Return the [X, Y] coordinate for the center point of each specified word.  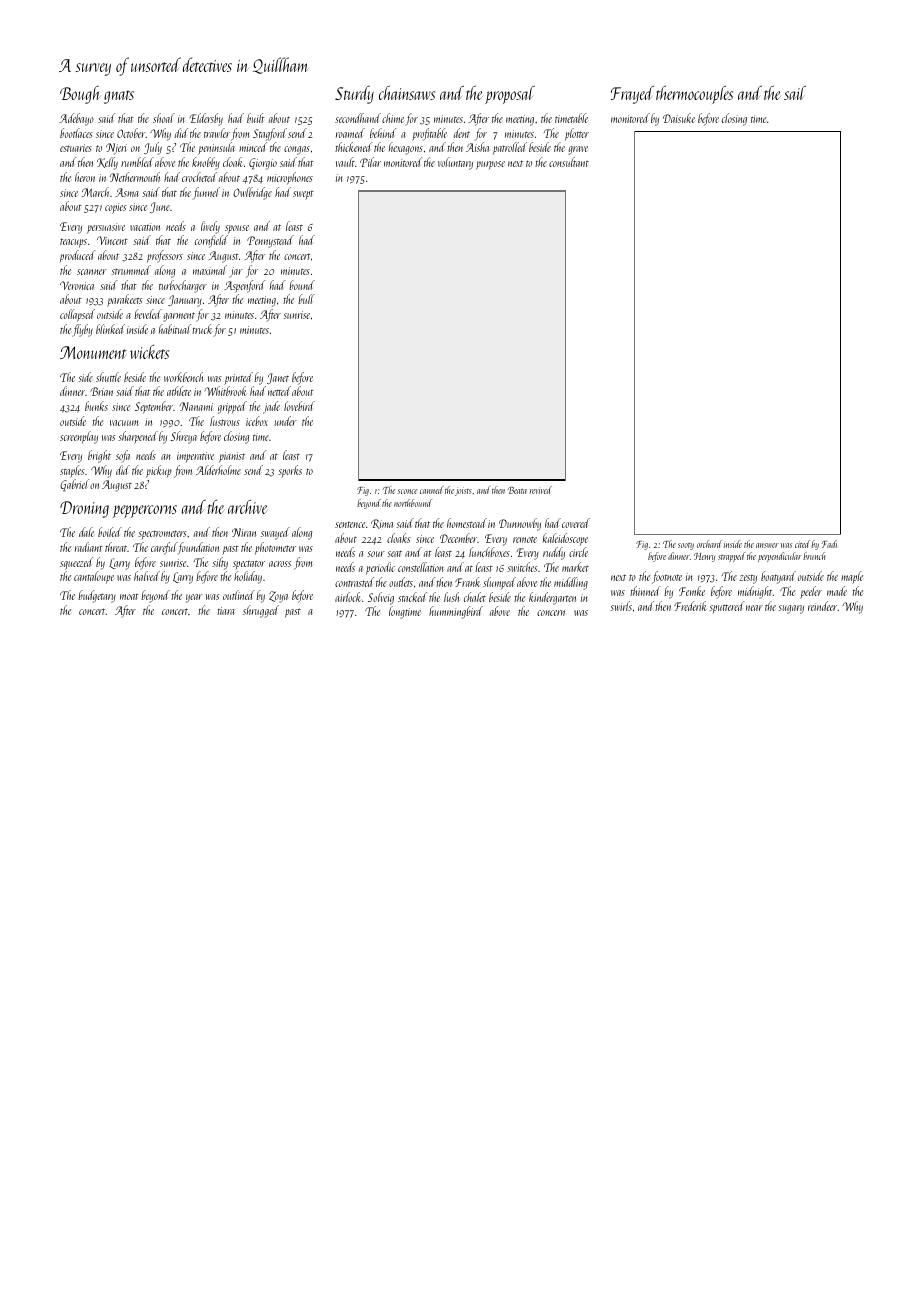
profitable [429, 134]
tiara [226, 611]
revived [541, 490]
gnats [119, 97]
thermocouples [694, 95]
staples [72, 471]
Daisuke [679, 118]
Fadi [829, 544]
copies [115, 208]
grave [578, 150]
